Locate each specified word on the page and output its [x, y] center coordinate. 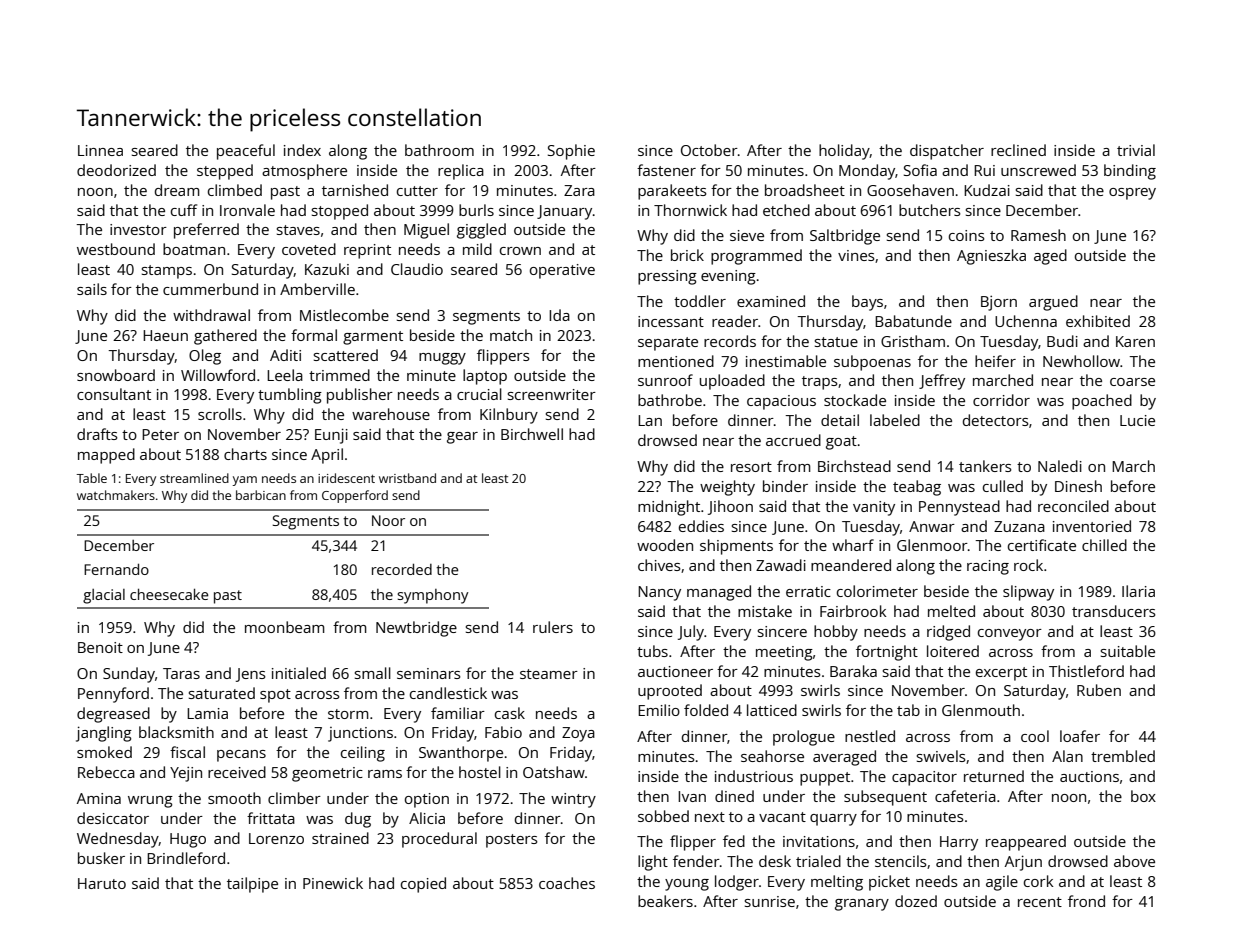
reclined [1018, 150]
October [709, 150]
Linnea [100, 150]
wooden [665, 545]
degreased [113, 715]
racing [988, 567]
